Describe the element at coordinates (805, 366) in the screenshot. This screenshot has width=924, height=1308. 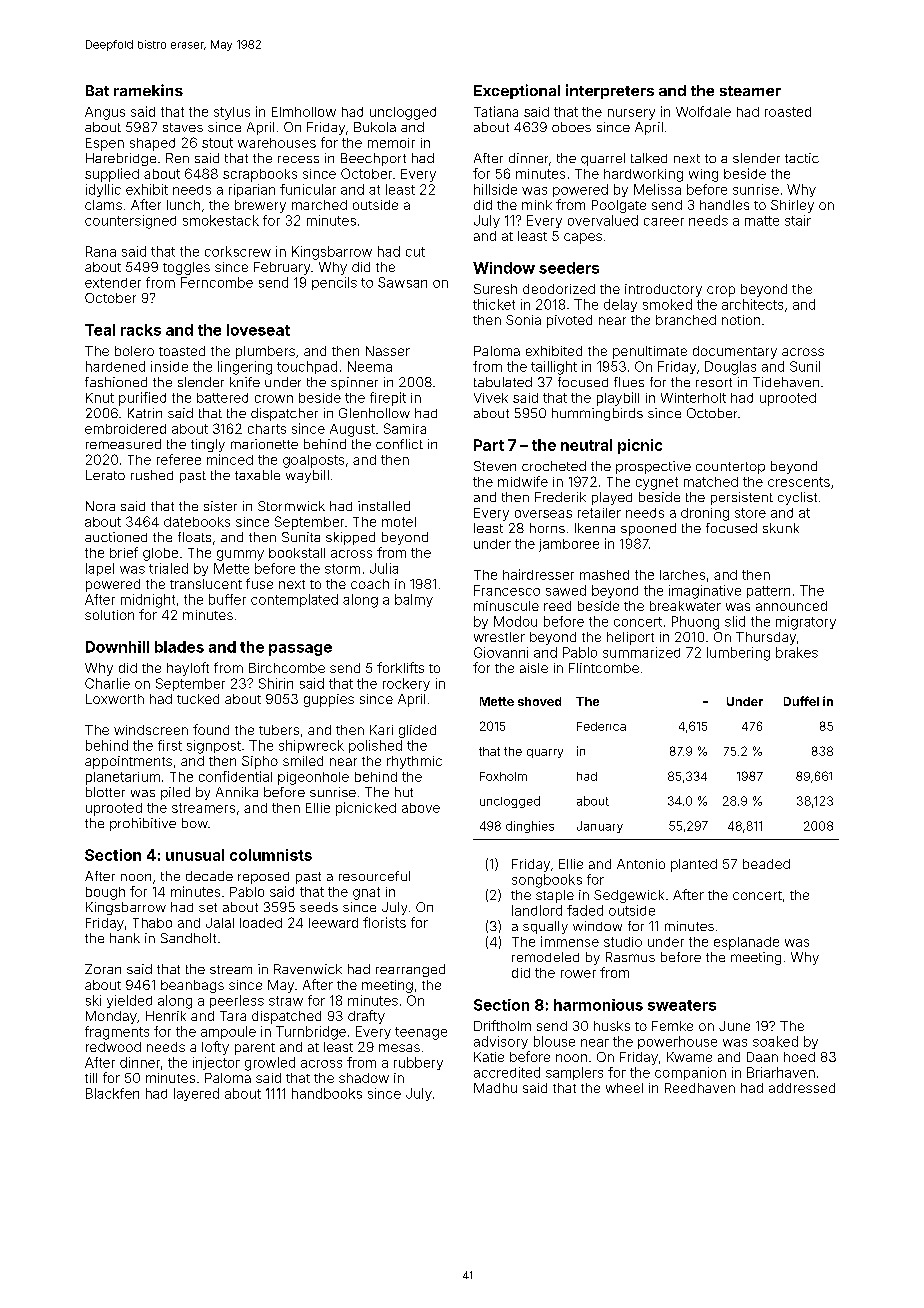
I see `Sunil` at that location.
